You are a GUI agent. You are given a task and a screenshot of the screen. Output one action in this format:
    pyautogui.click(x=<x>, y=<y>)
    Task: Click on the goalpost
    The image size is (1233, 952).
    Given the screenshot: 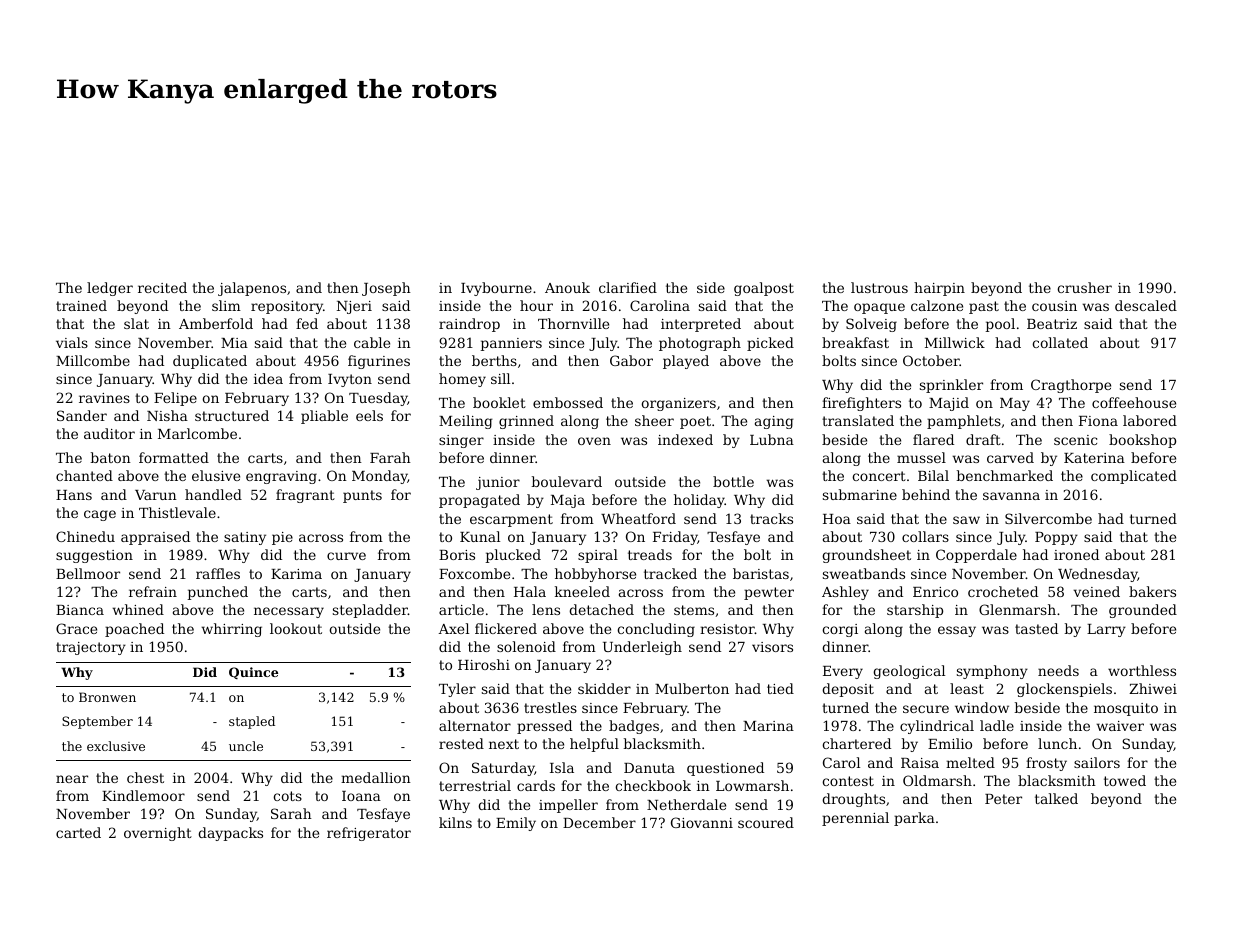 What is the action you would take?
    pyautogui.click(x=764, y=289)
